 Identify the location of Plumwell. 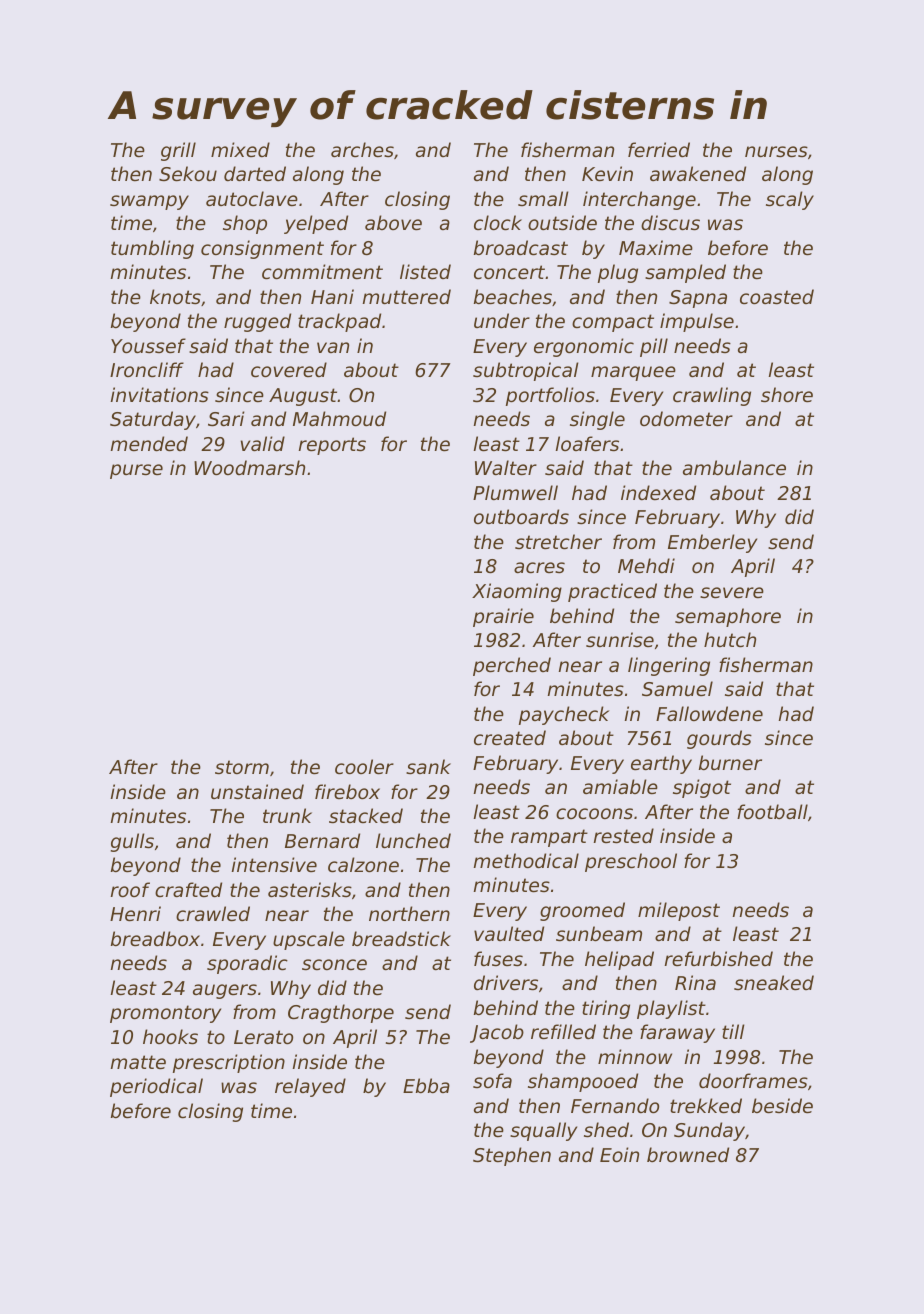
(515, 492).
